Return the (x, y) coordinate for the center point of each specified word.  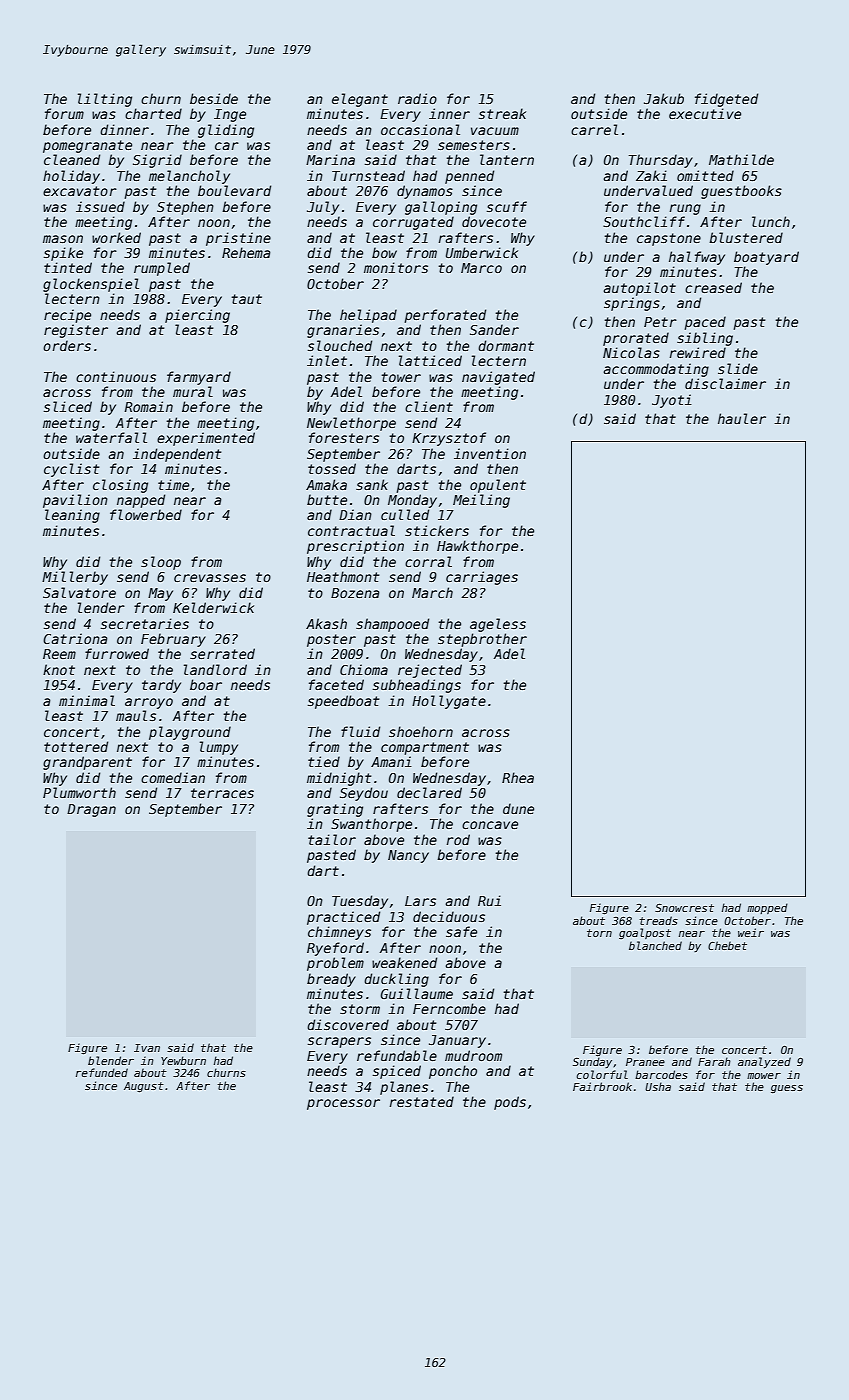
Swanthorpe (371, 825)
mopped (767, 908)
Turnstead (368, 175)
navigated (498, 378)
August (144, 1087)
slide (738, 368)
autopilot (640, 289)
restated (422, 1101)
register (76, 331)
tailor (332, 839)
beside (214, 98)
